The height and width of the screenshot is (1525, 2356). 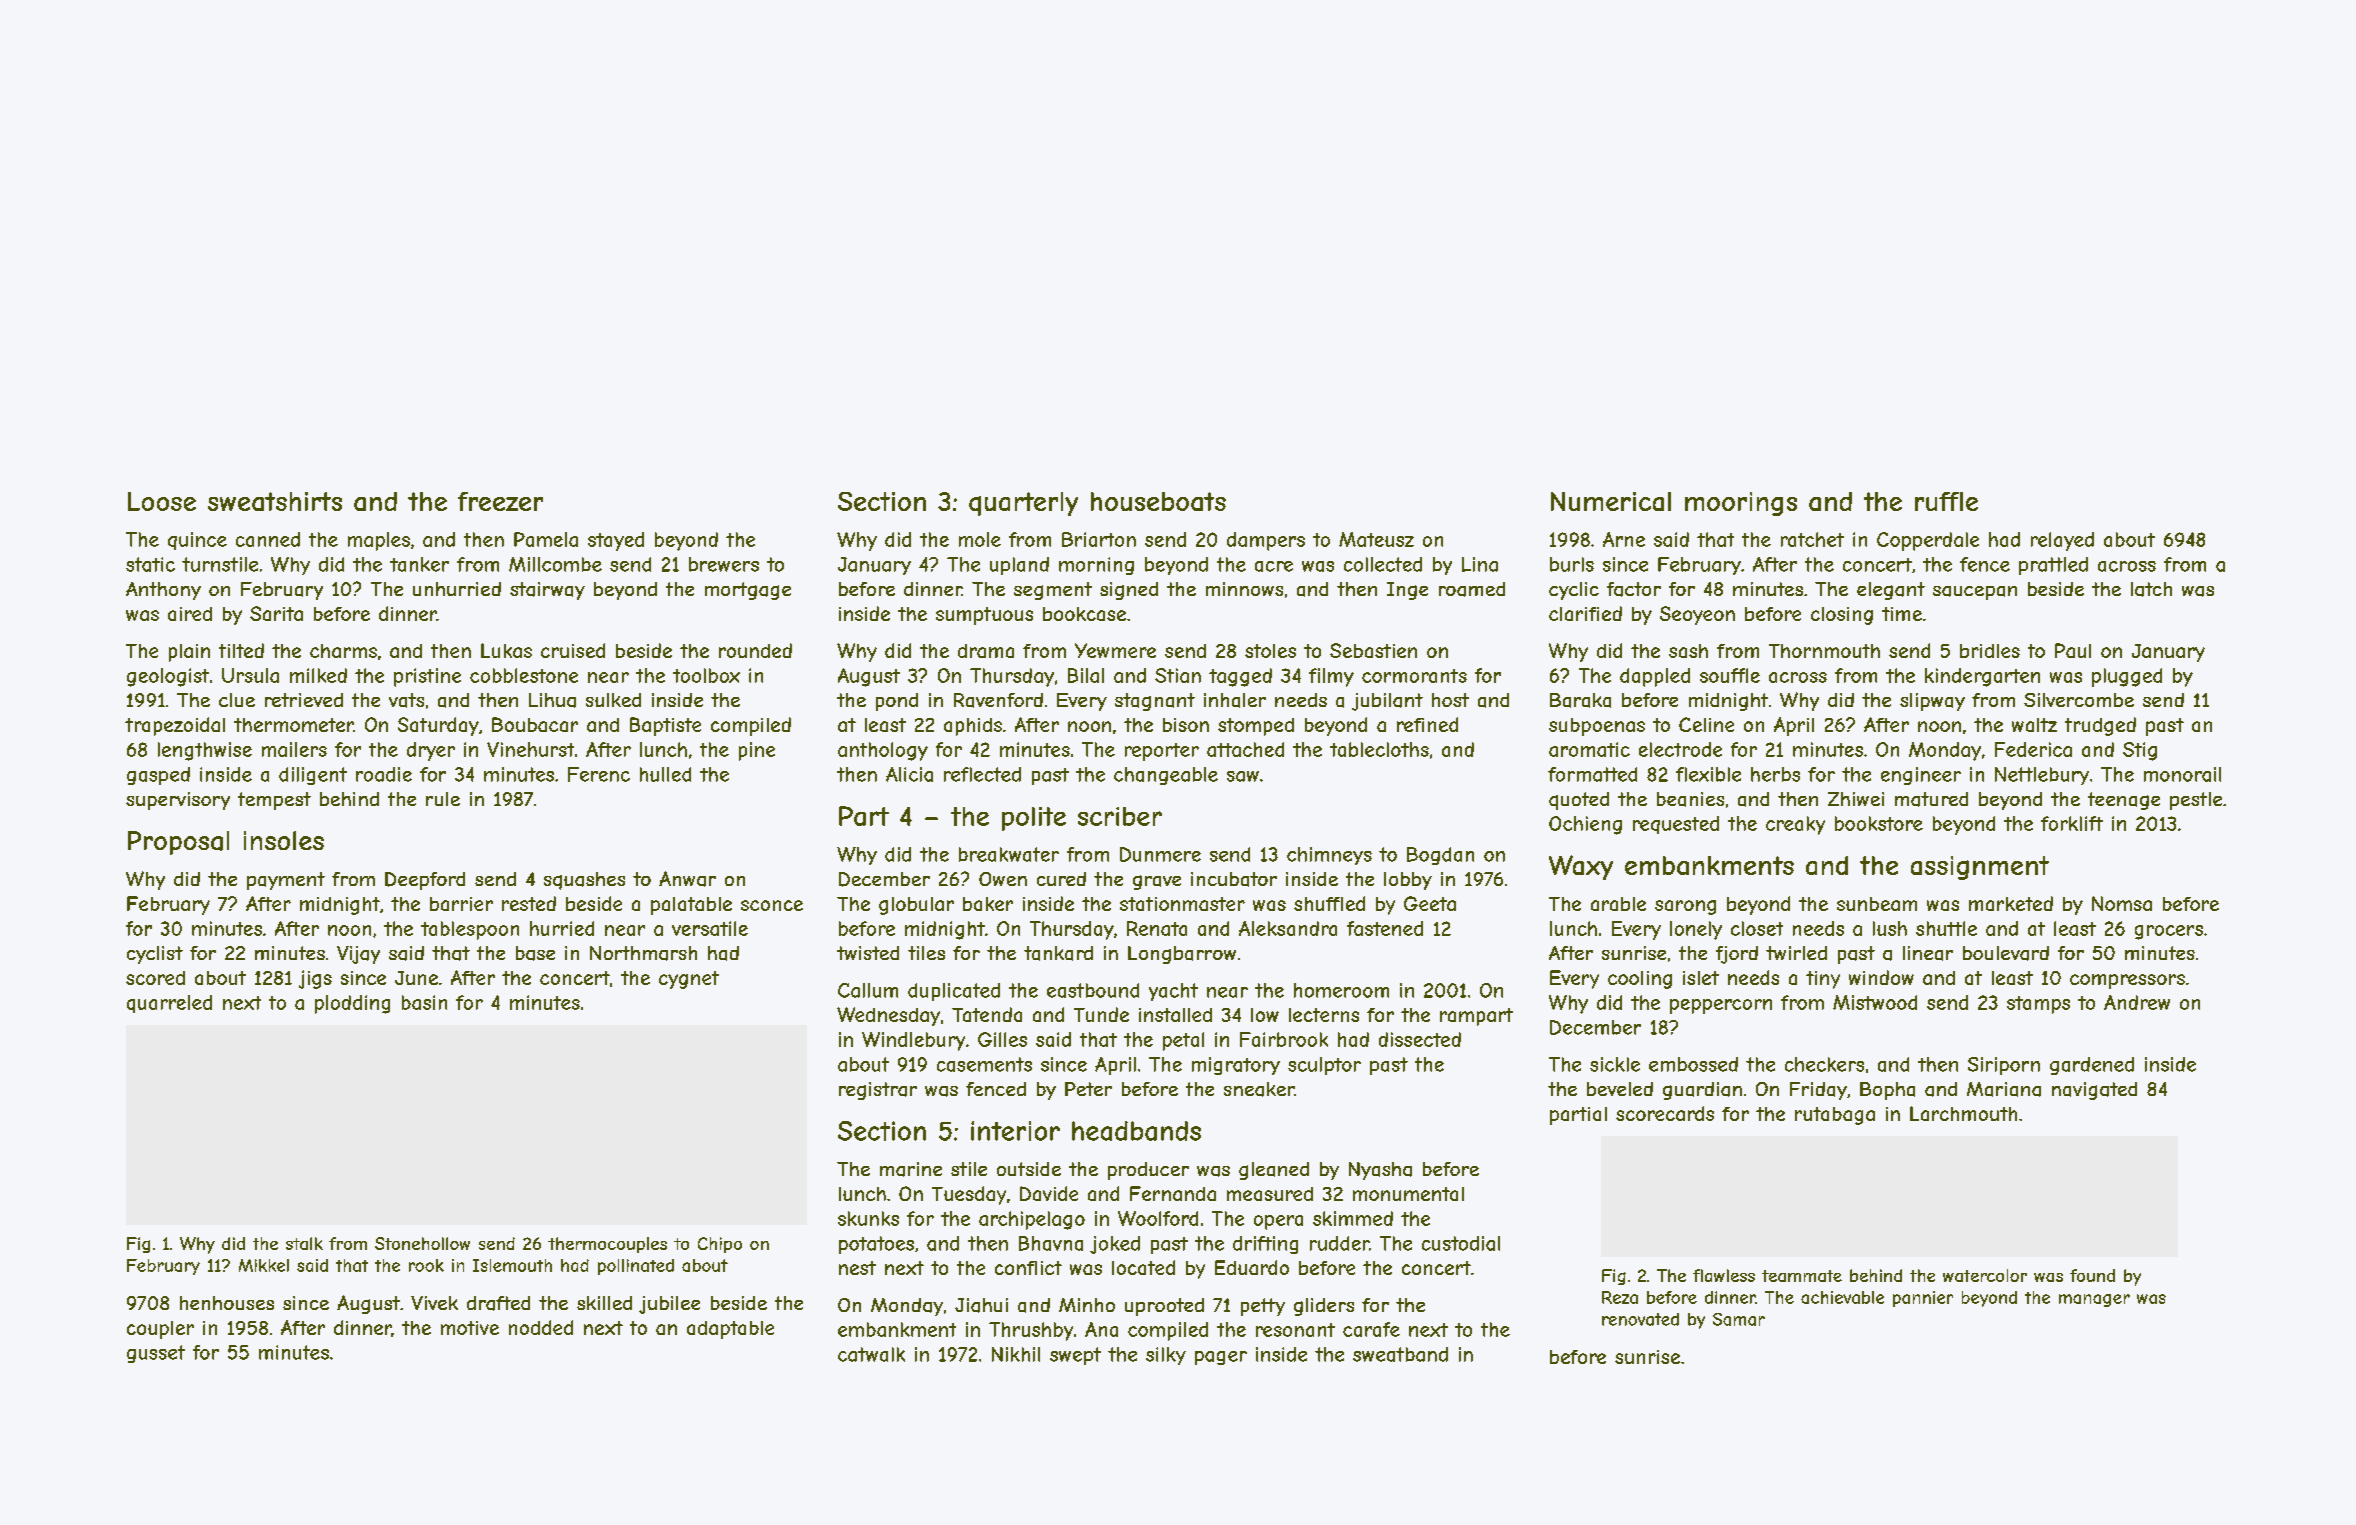 I want to click on Celine, so click(x=1706, y=724).
